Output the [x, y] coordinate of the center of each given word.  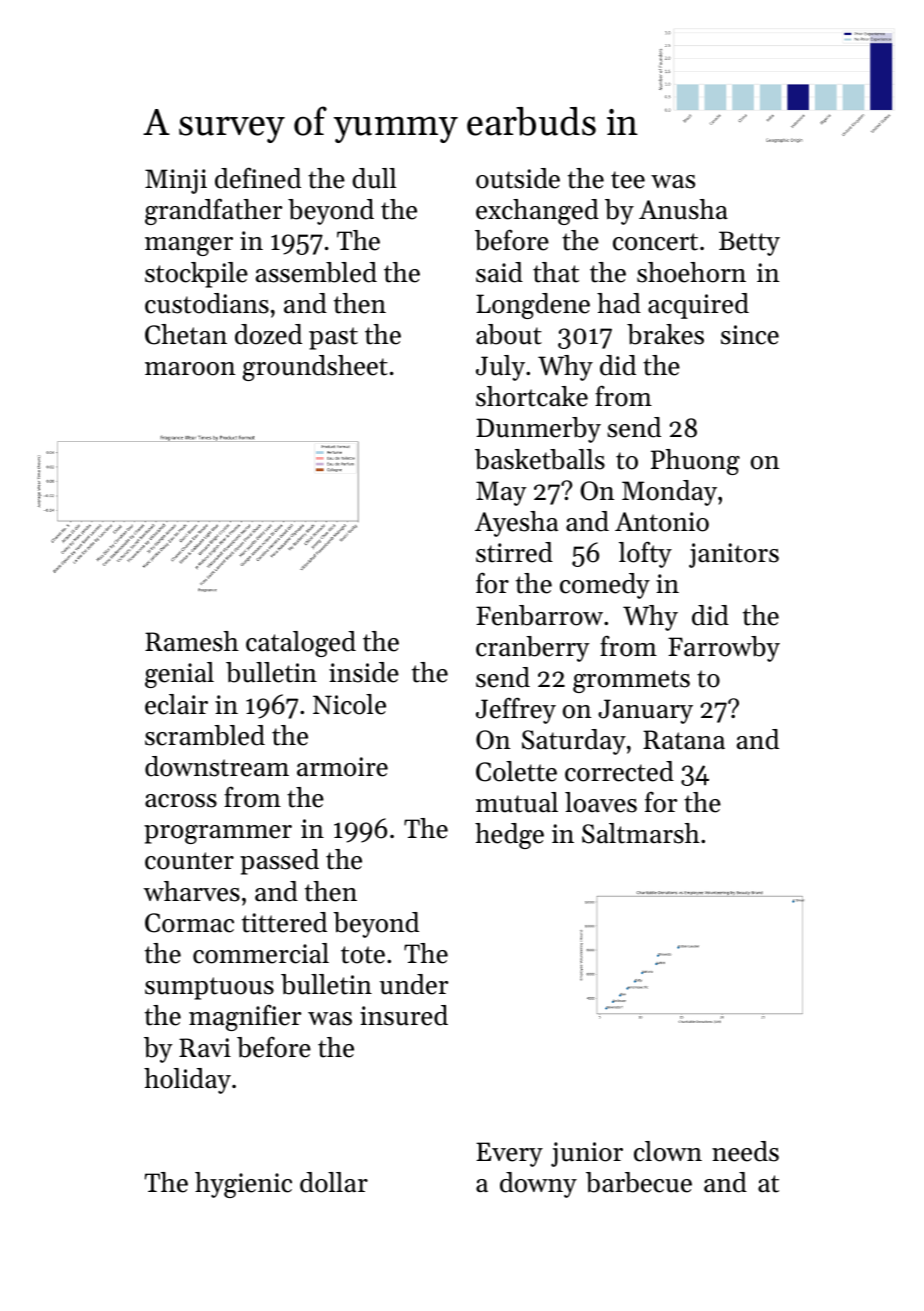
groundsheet [315, 368]
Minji [176, 181]
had [619, 303]
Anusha [683, 209]
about [509, 334]
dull [374, 178]
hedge [509, 836]
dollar [334, 1182]
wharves [191, 891]
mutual [517, 802]
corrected [619, 771]
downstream [217, 766]
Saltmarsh [641, 833]
